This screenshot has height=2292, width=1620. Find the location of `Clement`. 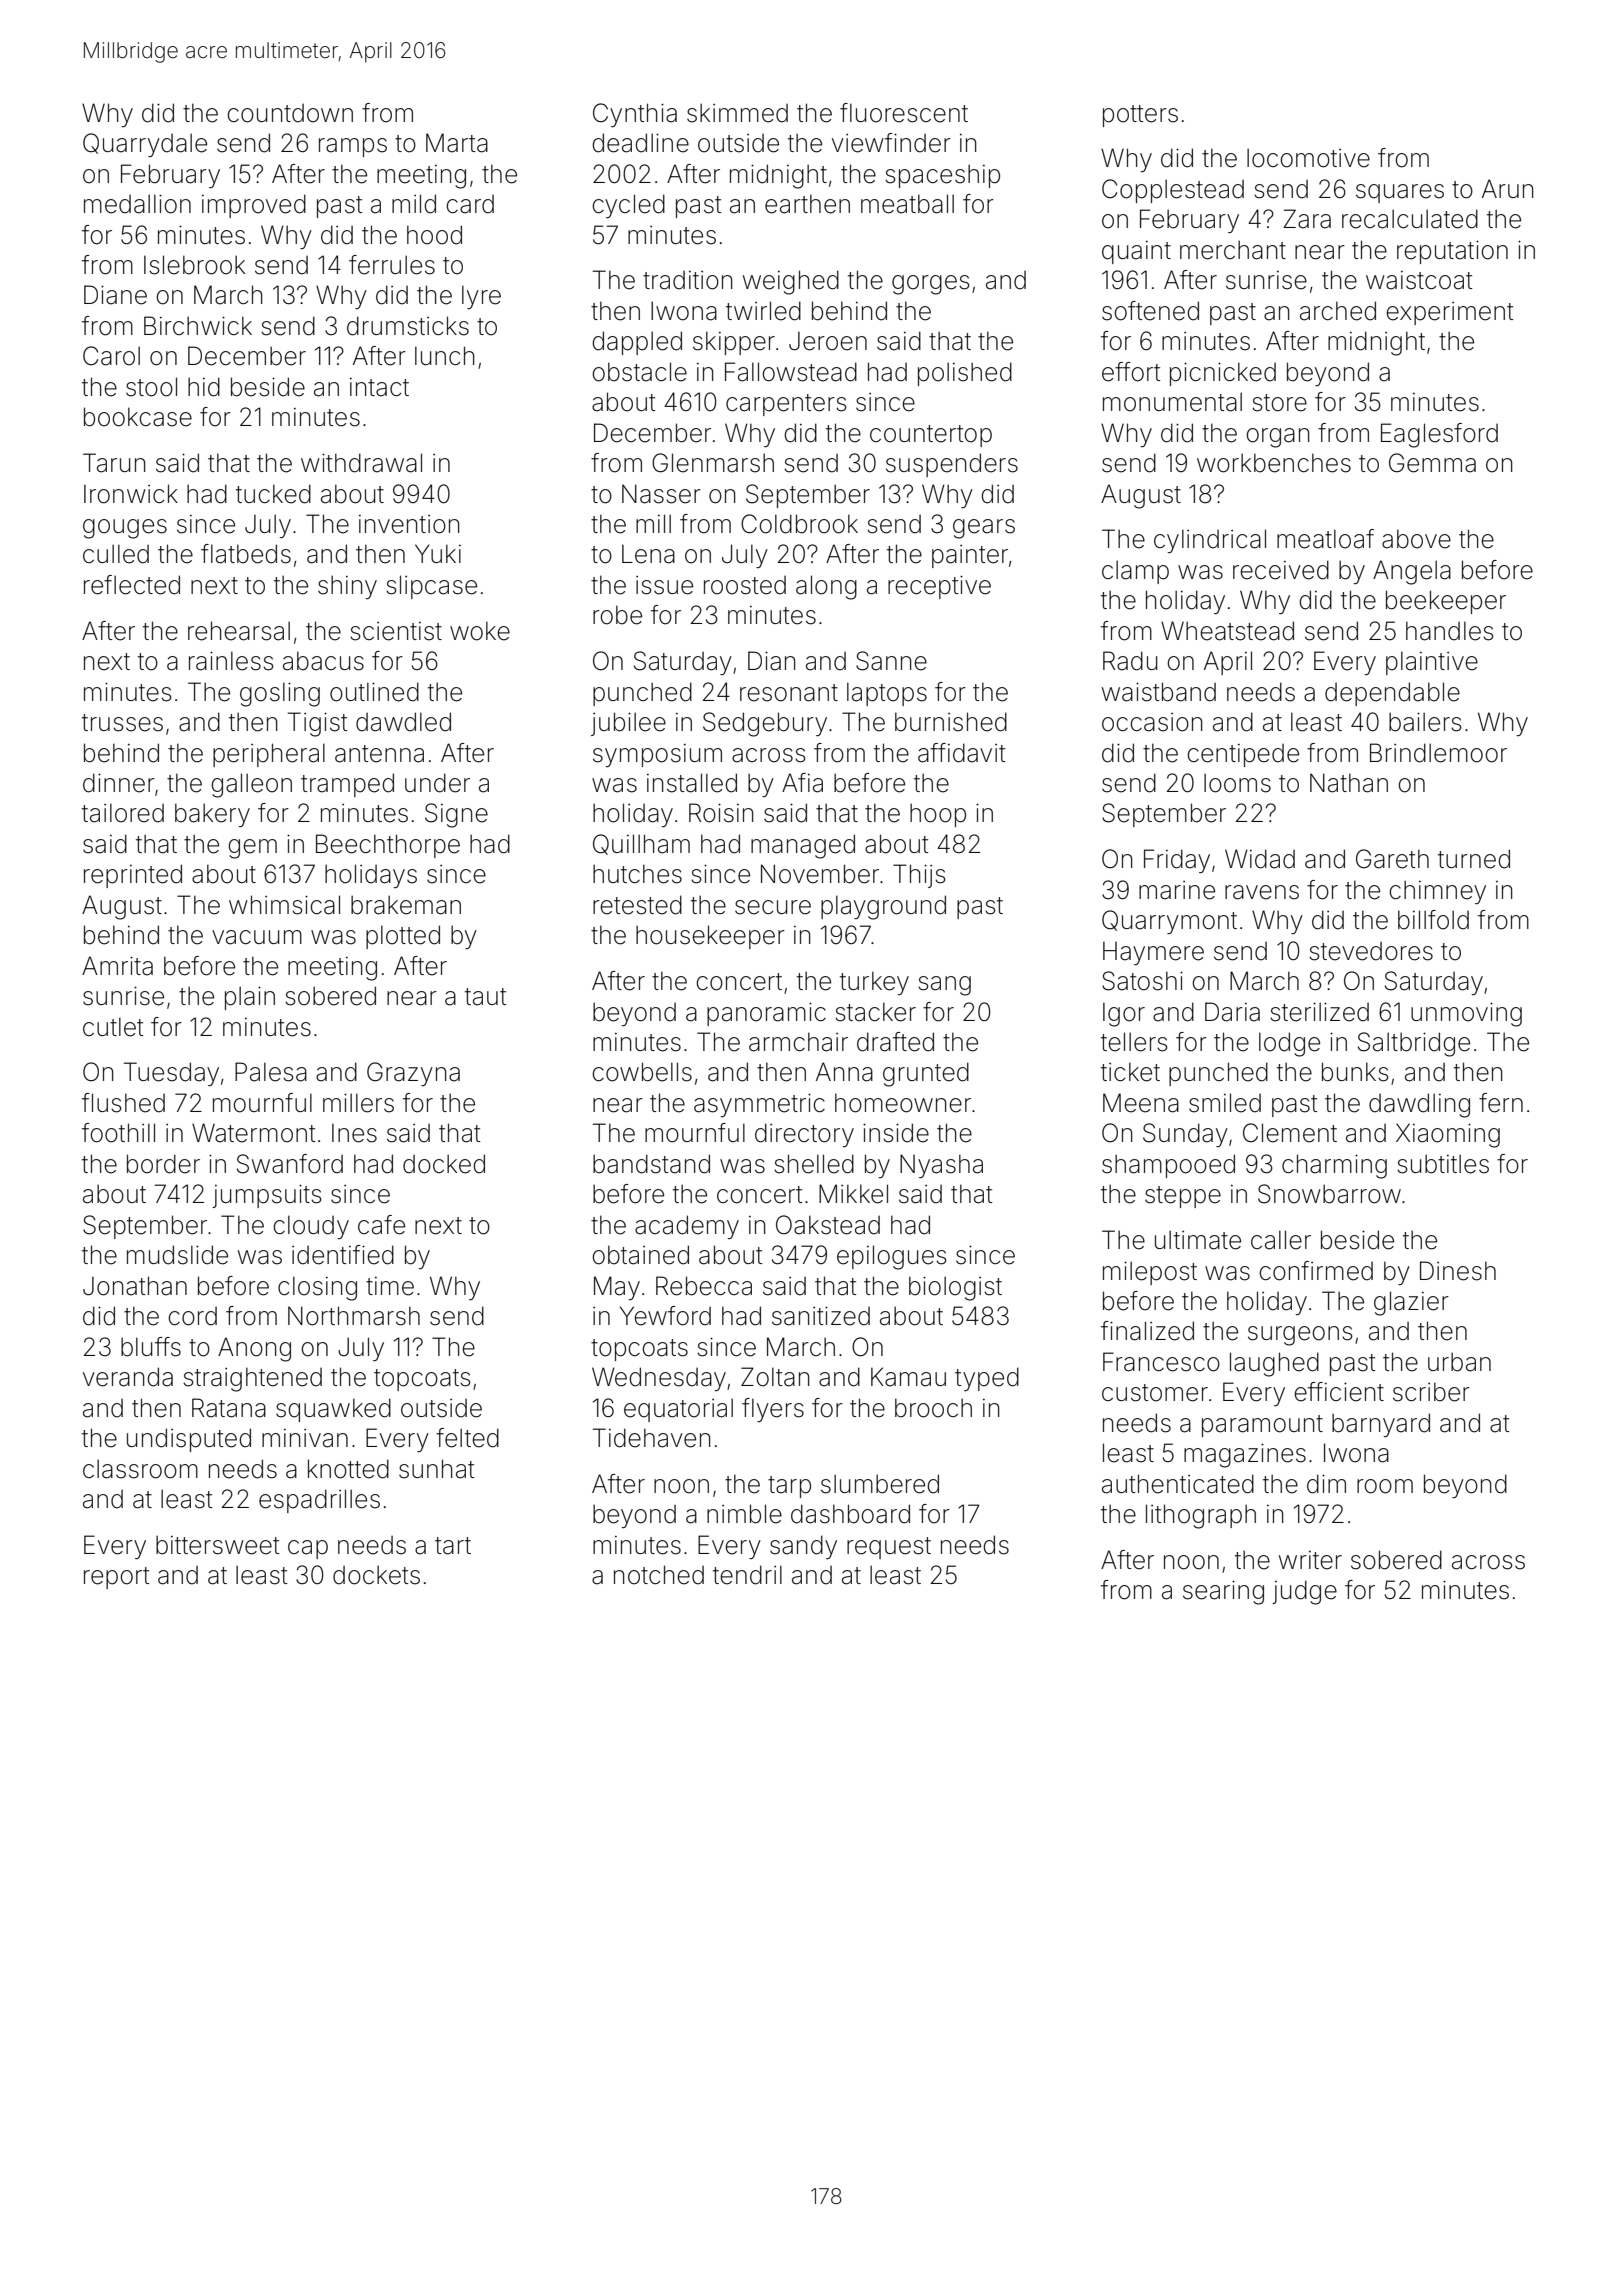

Clement is located at coordinates (1290, 1133).
